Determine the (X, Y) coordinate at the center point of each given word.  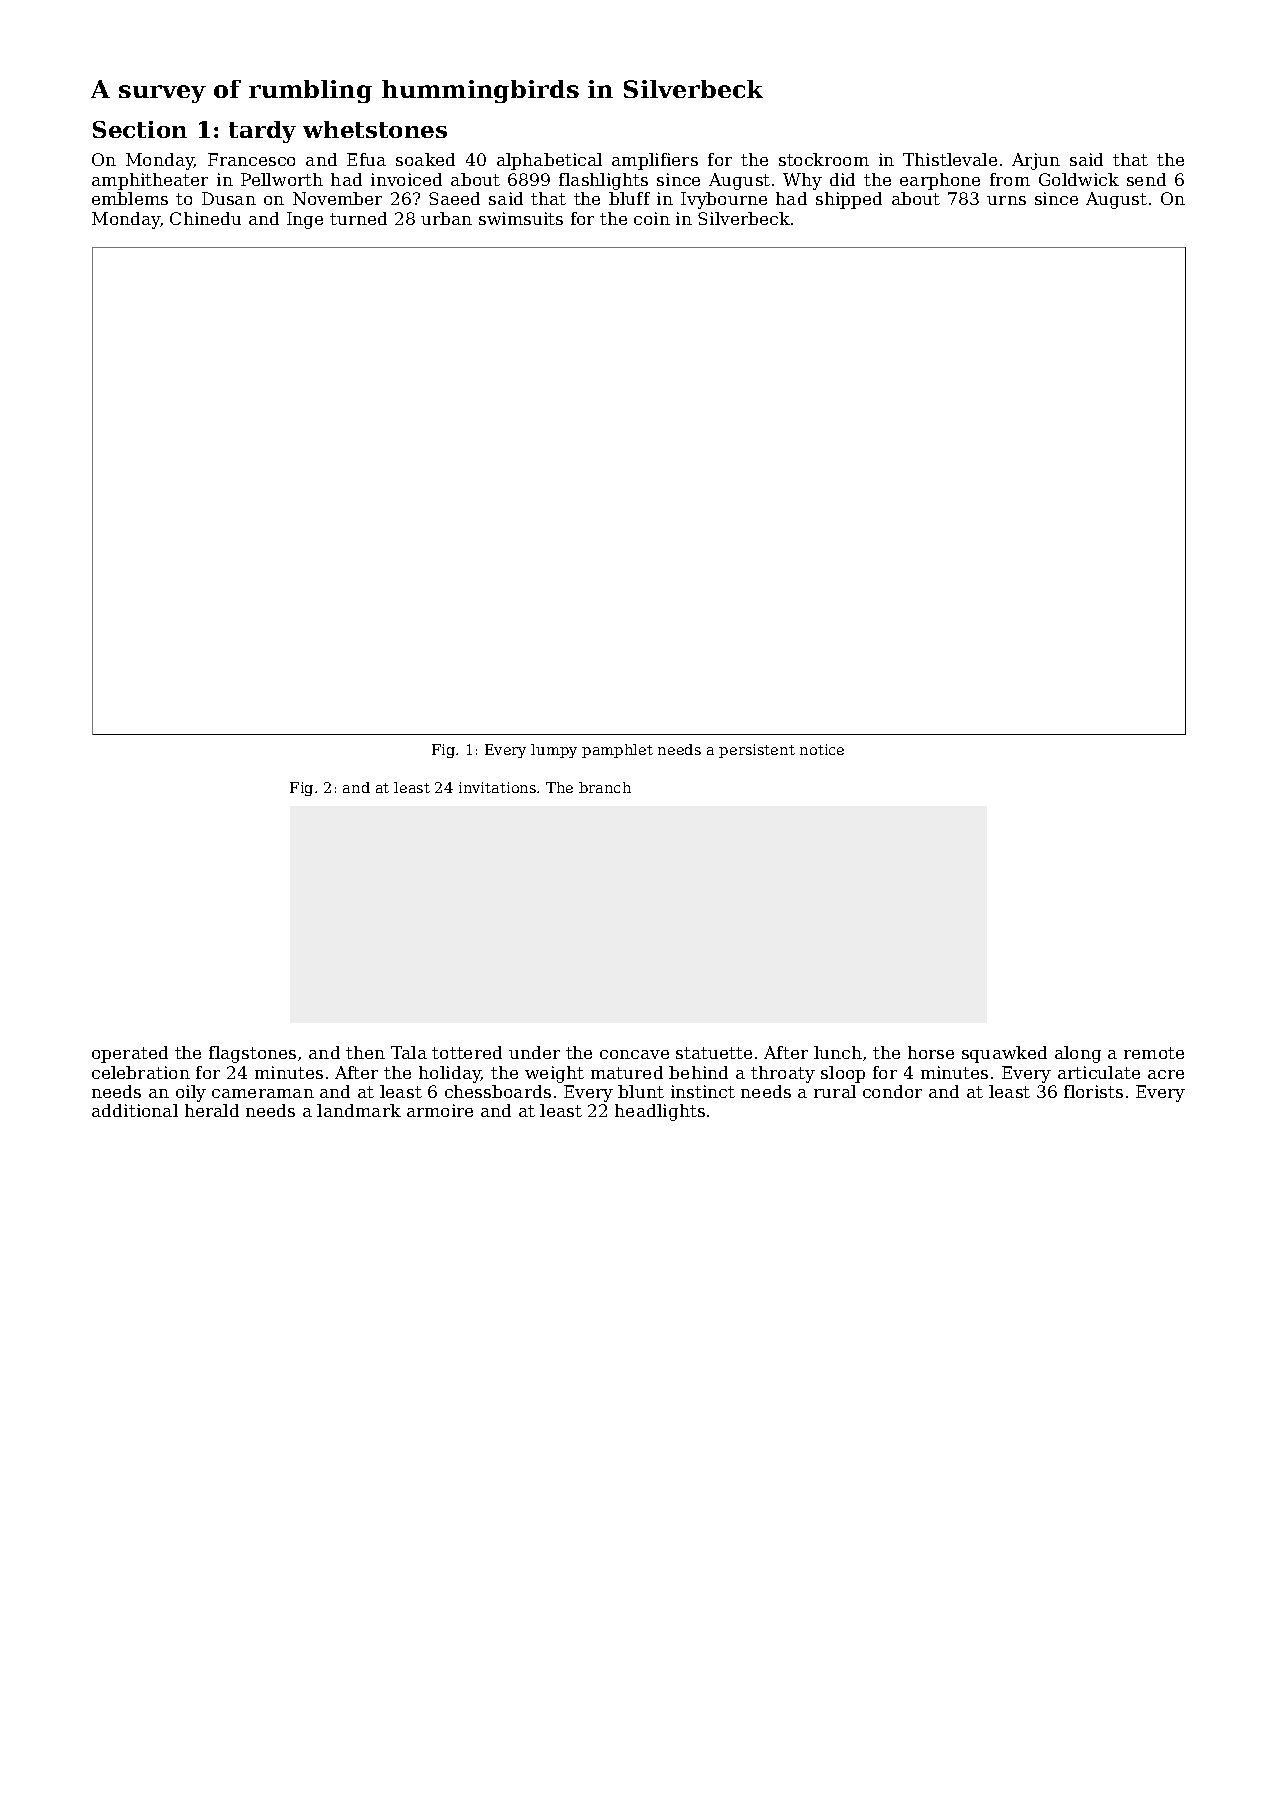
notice (822, 749)
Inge (305, 220)
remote (1154, 1053)
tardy (262, 132)
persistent (757, 751)
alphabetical (549, 161)
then (365, 1052)
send (1146, 179)
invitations (497, 787)
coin (652, 218)
